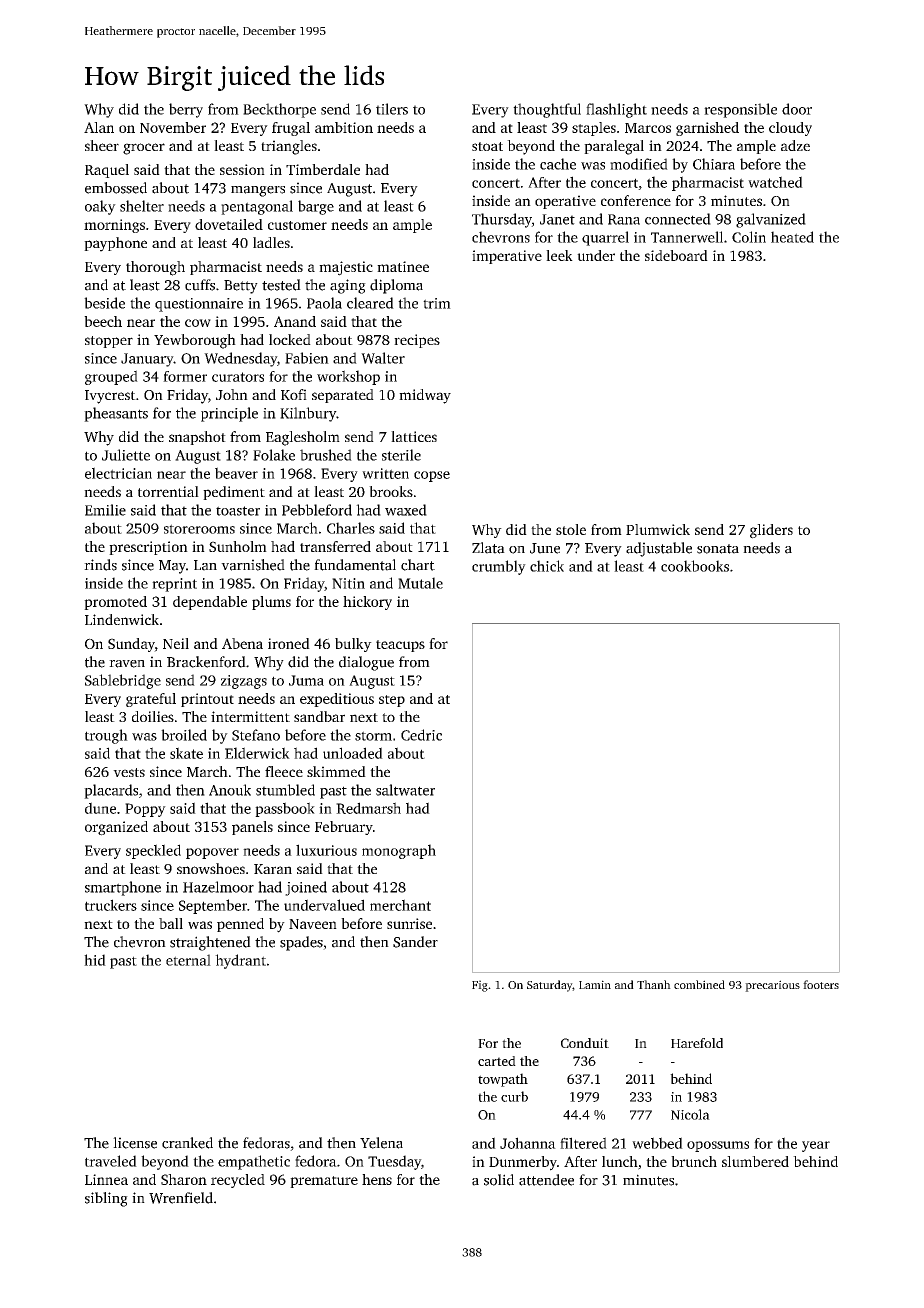 This screenshot has height=1308, width=924. I want to click on solid, so click(499, 1180).
